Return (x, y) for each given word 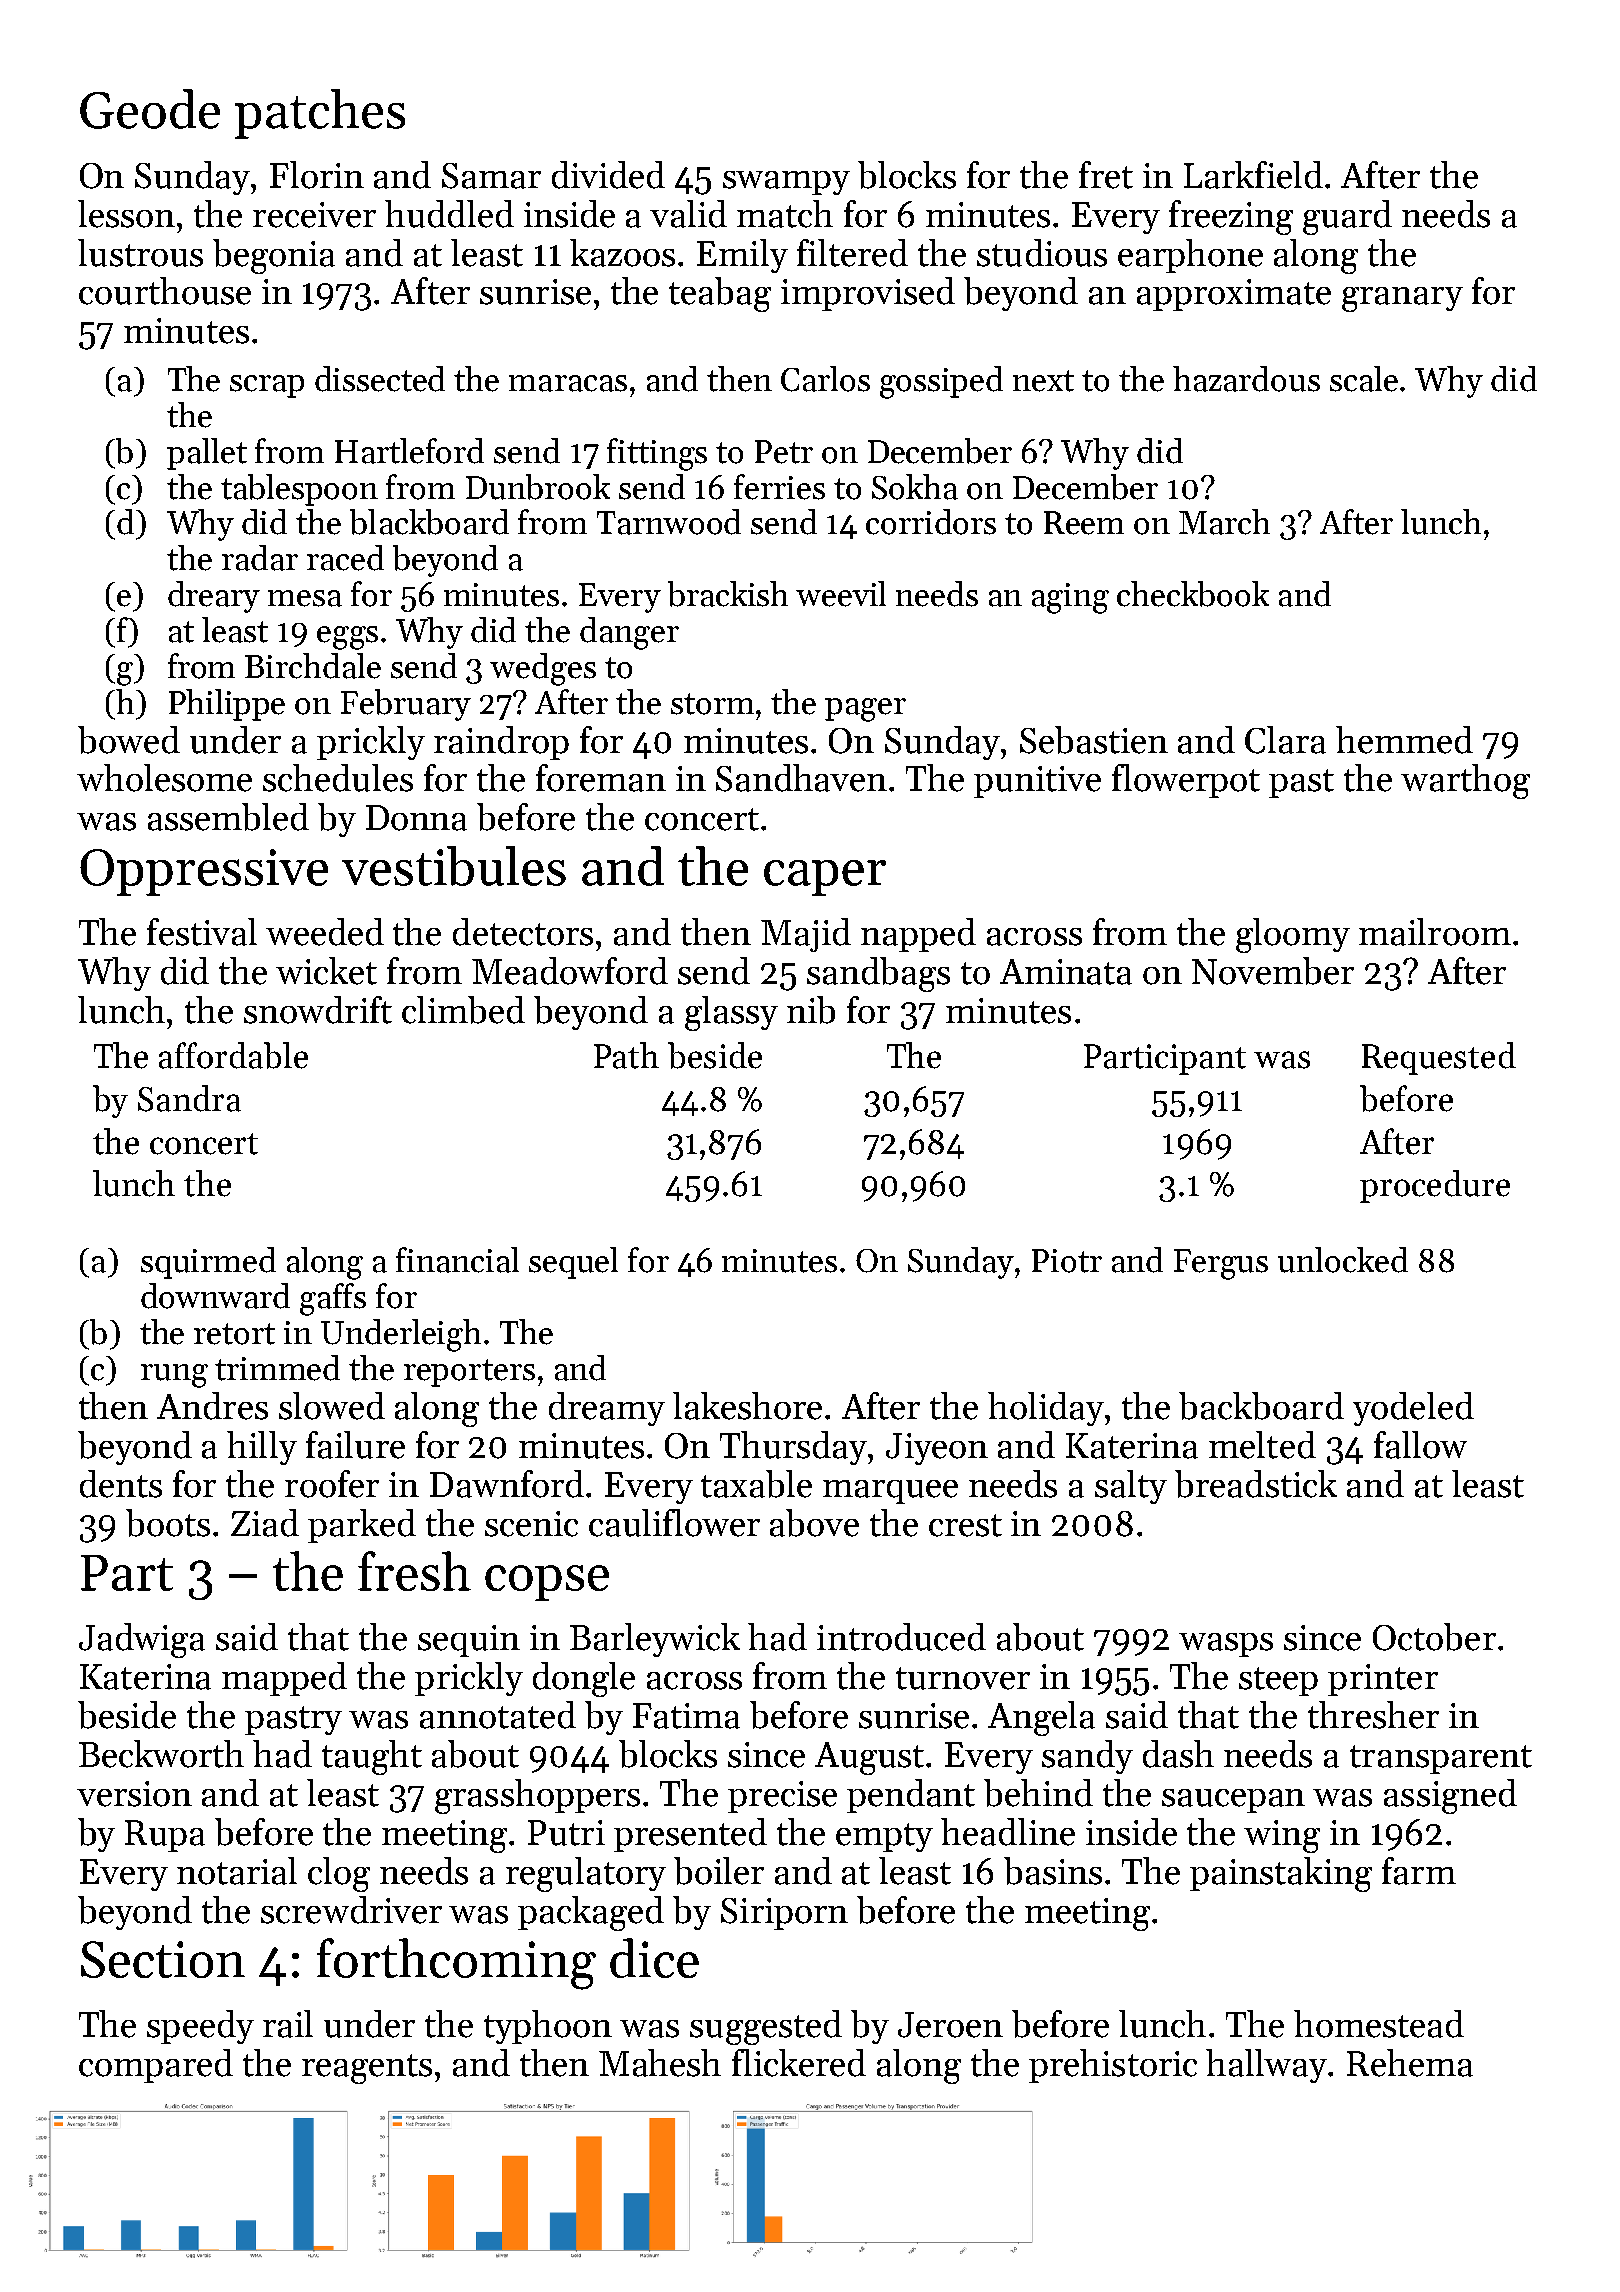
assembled (228, 817)
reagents (367, 2069)
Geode (150, 109)
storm (712, 704)
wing (1282, 1836)
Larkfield (1253, 175)
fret (1106, 175)
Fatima (686, 1716)
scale (1364, 379)
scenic (531, 1524)
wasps (1226, 1645)
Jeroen (950, 2025)
